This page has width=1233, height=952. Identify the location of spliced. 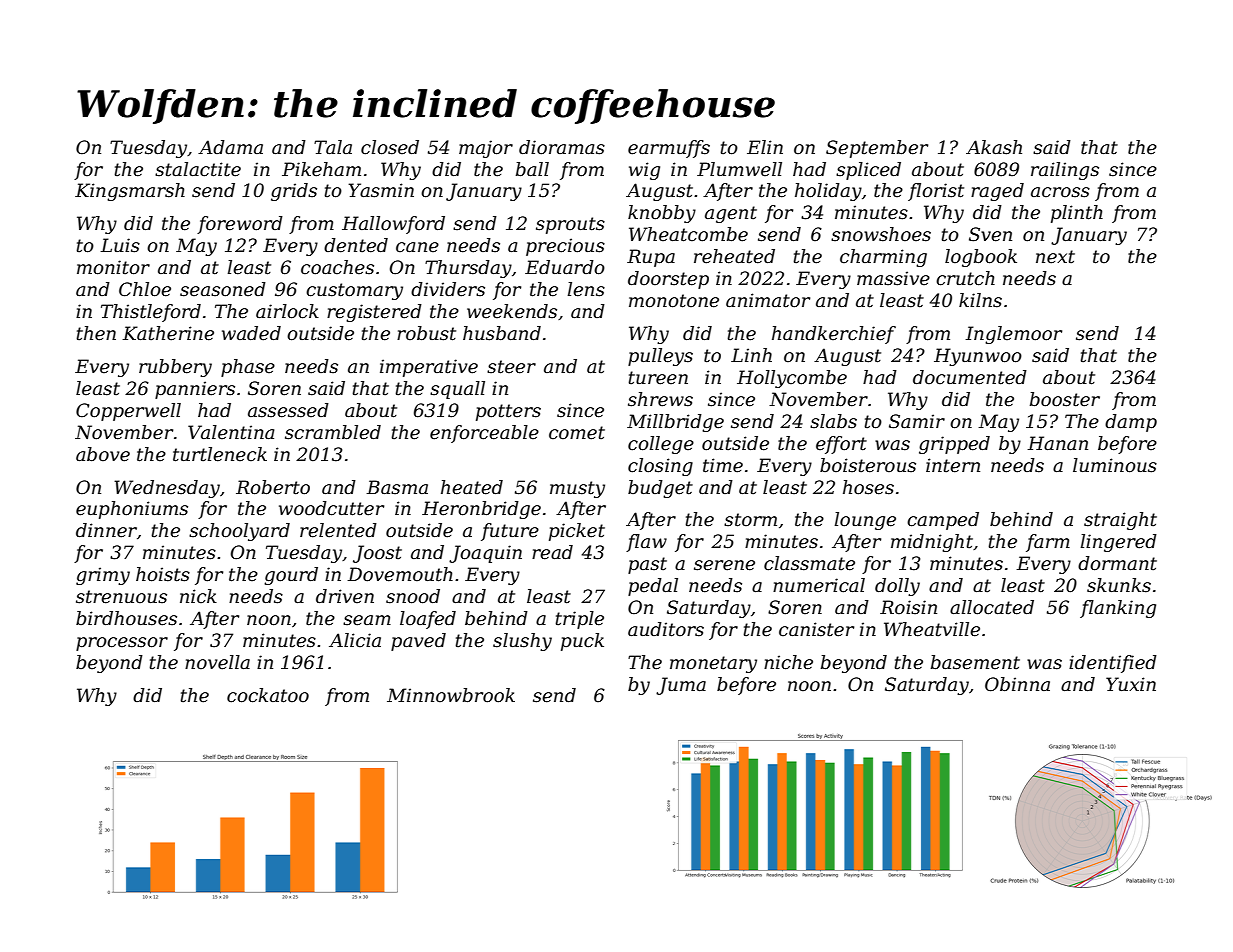
(868, 171).
